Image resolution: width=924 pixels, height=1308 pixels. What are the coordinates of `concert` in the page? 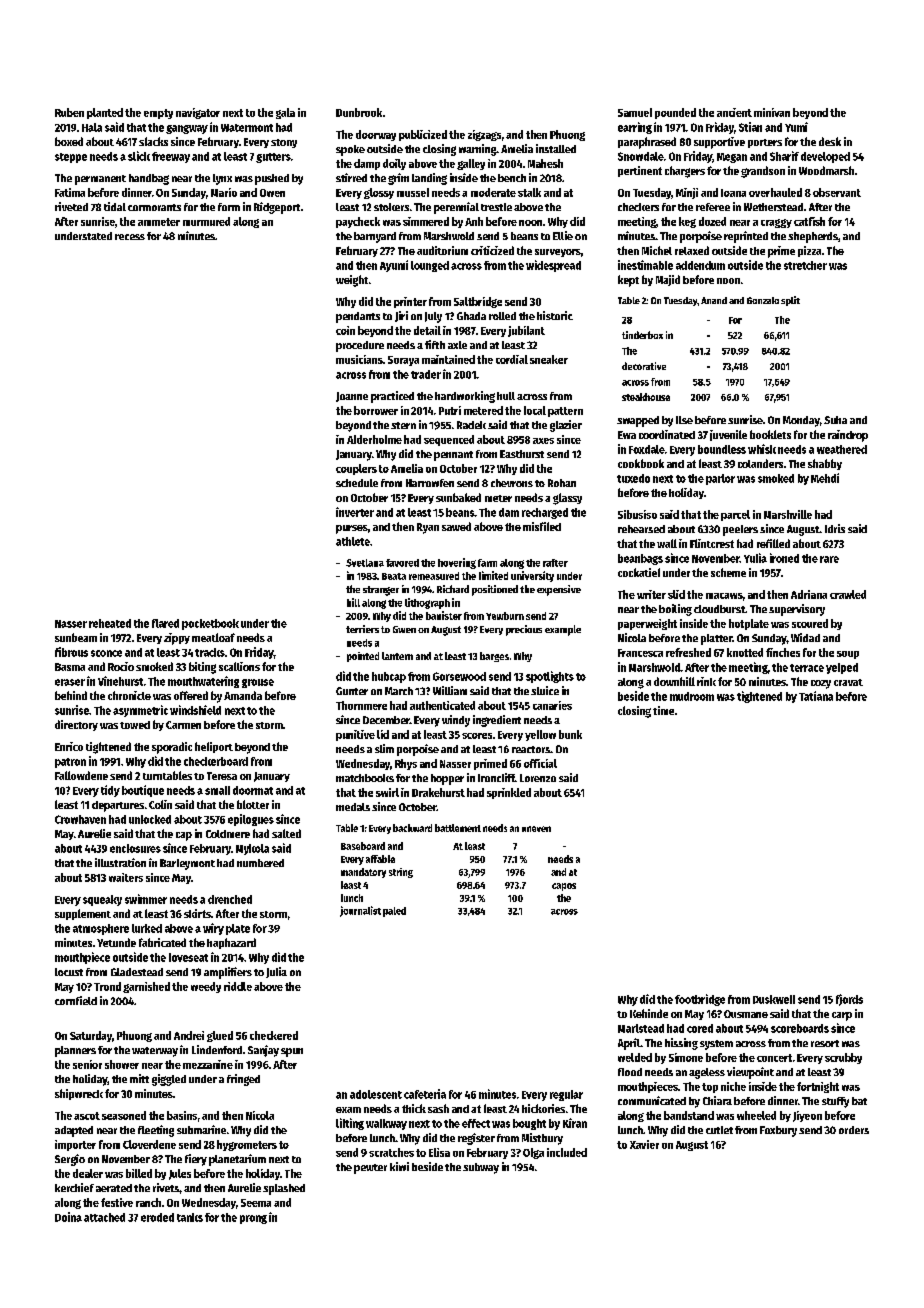 It's located at (774, 1058).
